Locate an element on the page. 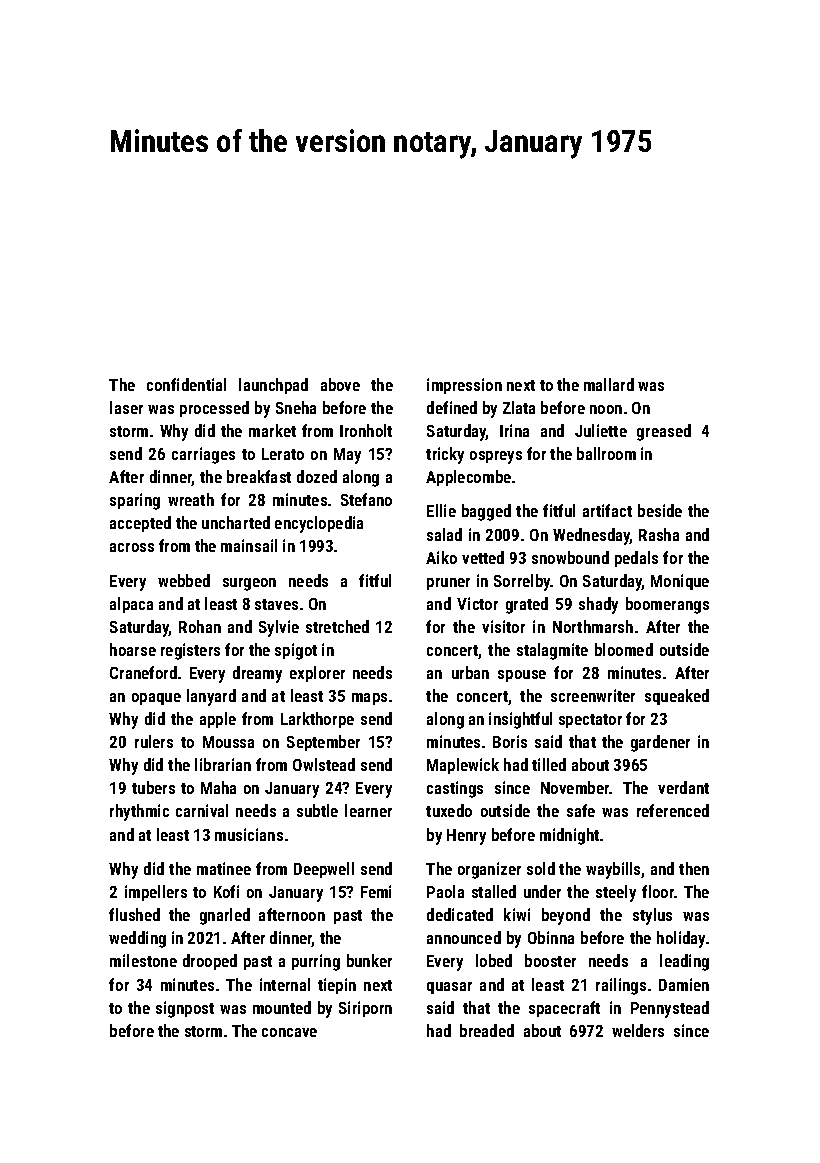 This image has height=1163, width=820. maps is located at coordinates (369, 699).
